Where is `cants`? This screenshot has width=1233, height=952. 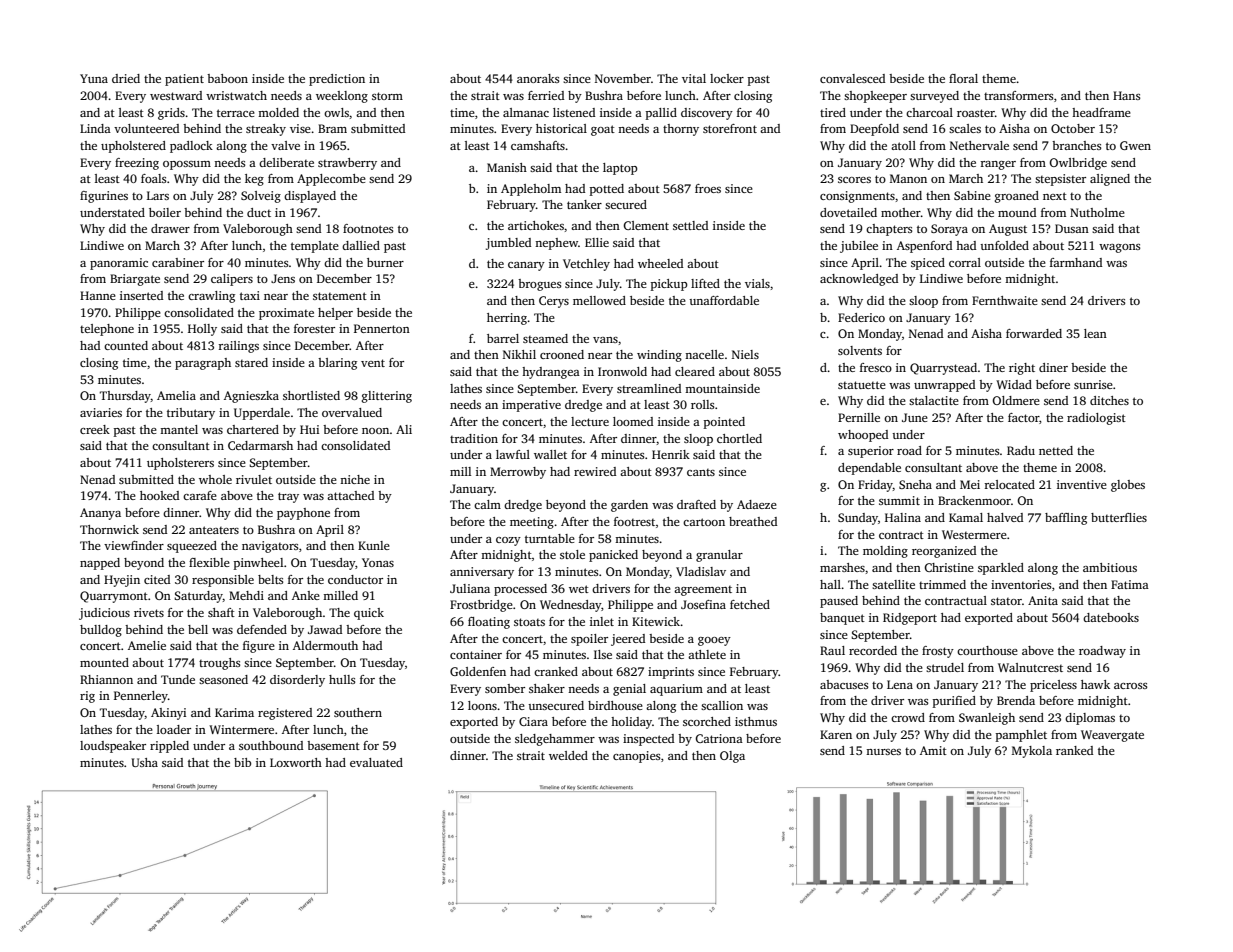
cants is located at coordinates (701, 472).
